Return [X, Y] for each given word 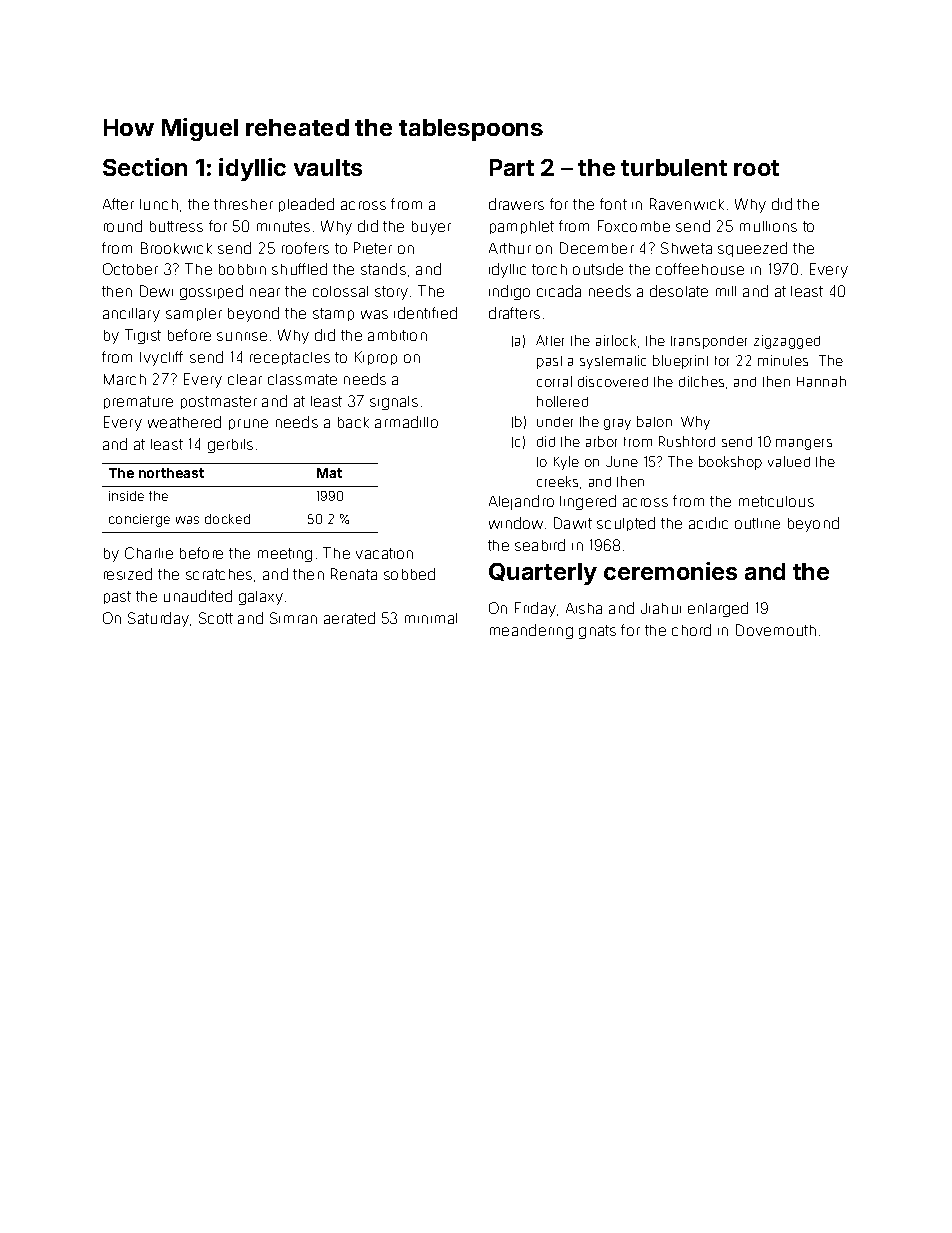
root [756, 168]
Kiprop [376, 358]
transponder [709, 342]
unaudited [198, 596]
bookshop [730, 463]
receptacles [290, 358]
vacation [384, 553]
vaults [328, 167]
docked [227, 519]
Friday [535, 609]
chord [691, 630]
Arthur [510, 248]
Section [145, 167]
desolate [679, 291]
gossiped [211, 292]
